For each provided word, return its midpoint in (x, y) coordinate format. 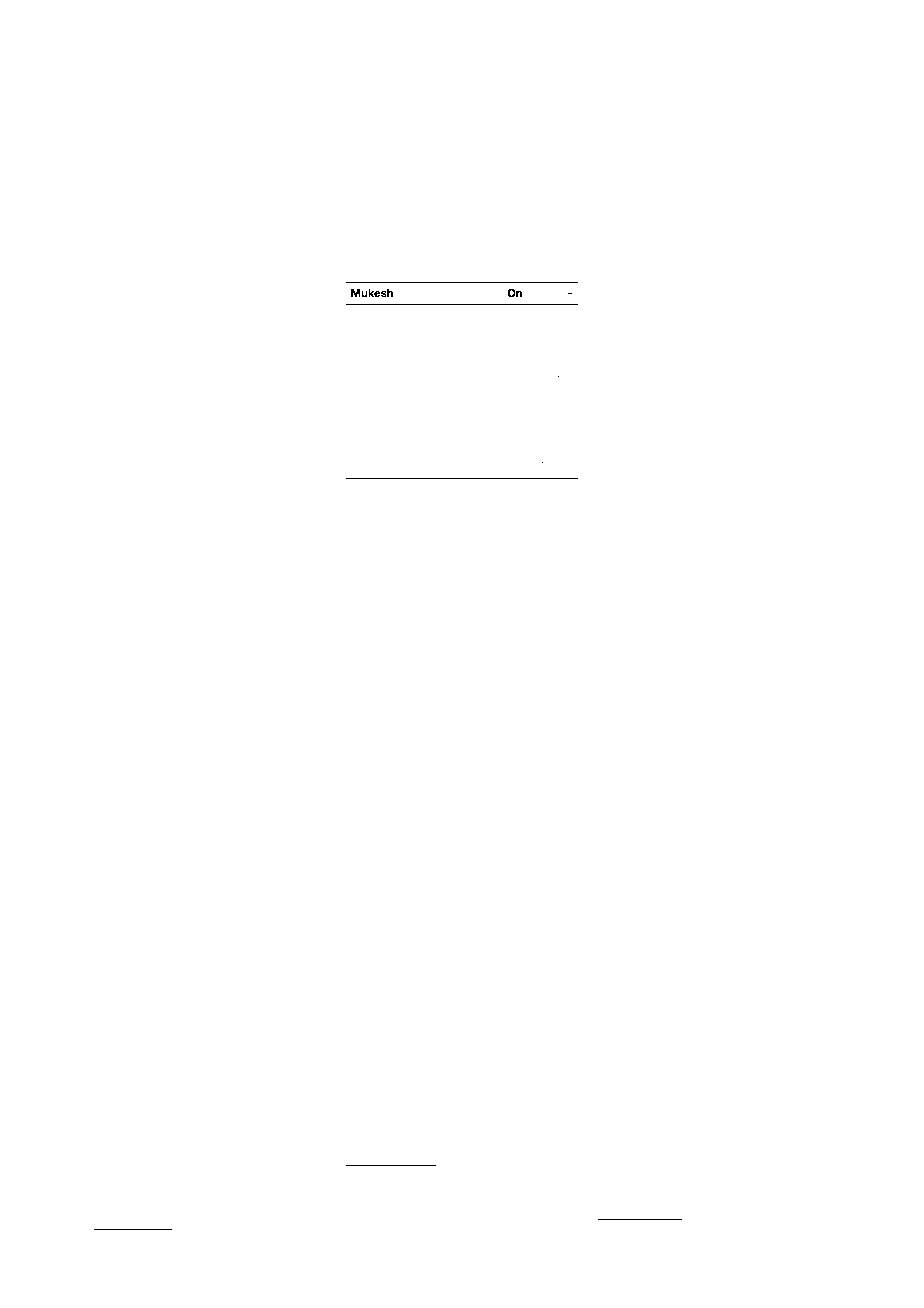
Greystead (500, 259)
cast (503, 540)
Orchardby (119, 152)
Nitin (663, 287)
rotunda (218, 1197)
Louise (173, 559)
